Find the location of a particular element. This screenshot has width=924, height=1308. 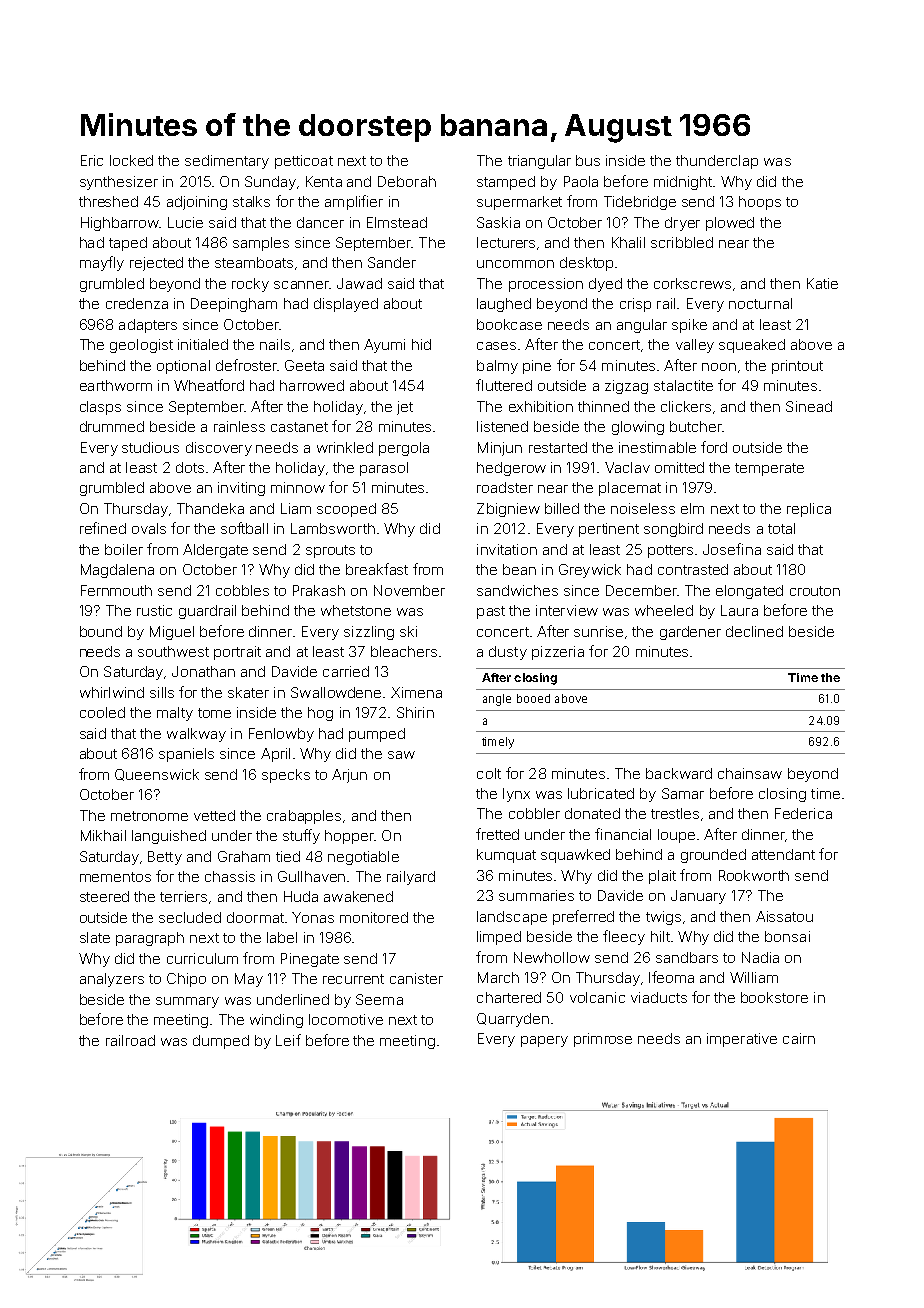

hoops is located at coordinates (760, 203).
